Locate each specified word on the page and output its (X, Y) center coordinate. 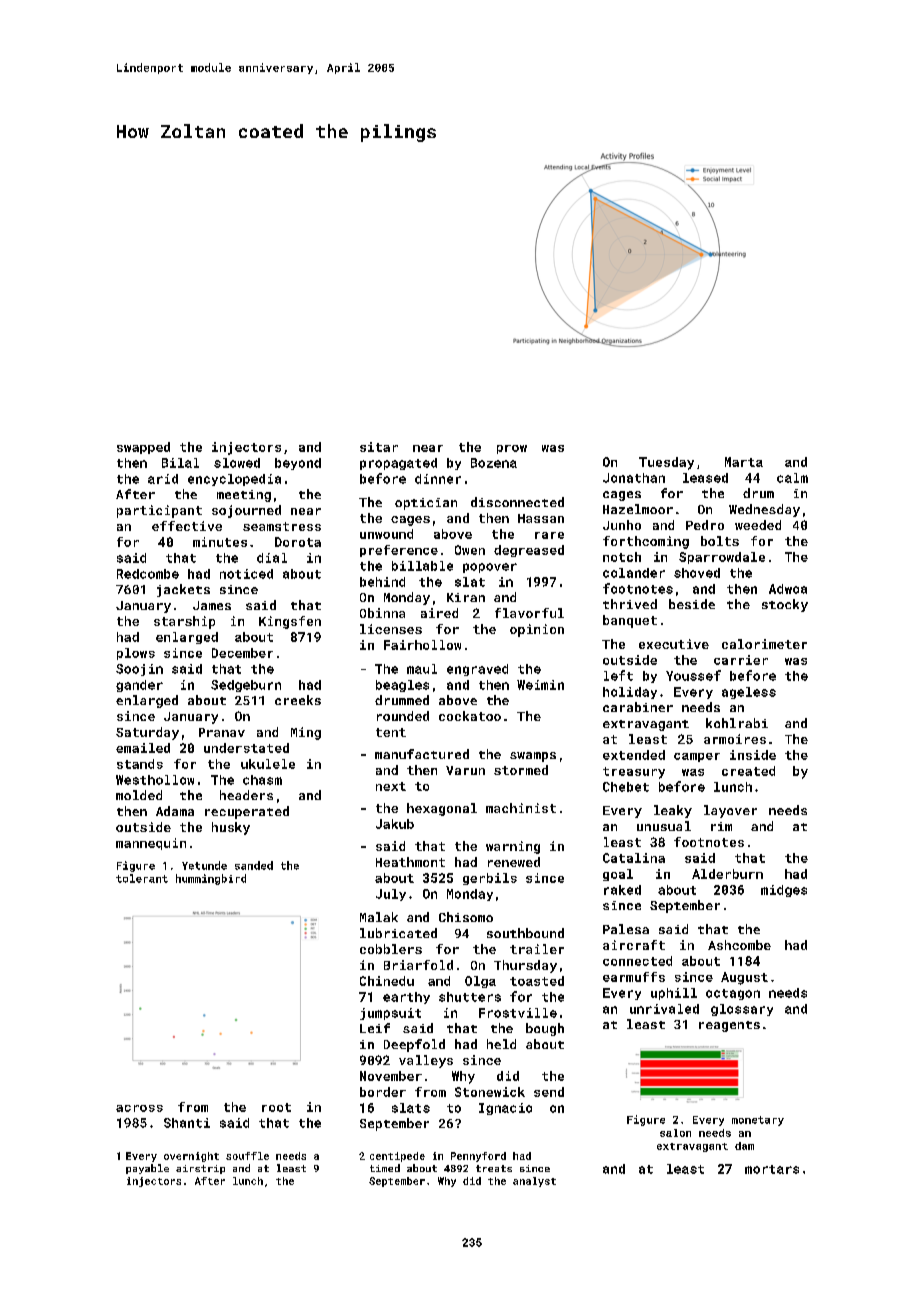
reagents (729, 1026)
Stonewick (490, 1092)
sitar (379, 447)
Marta (744, 462)
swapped (143, 448)
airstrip (200, 1169)
